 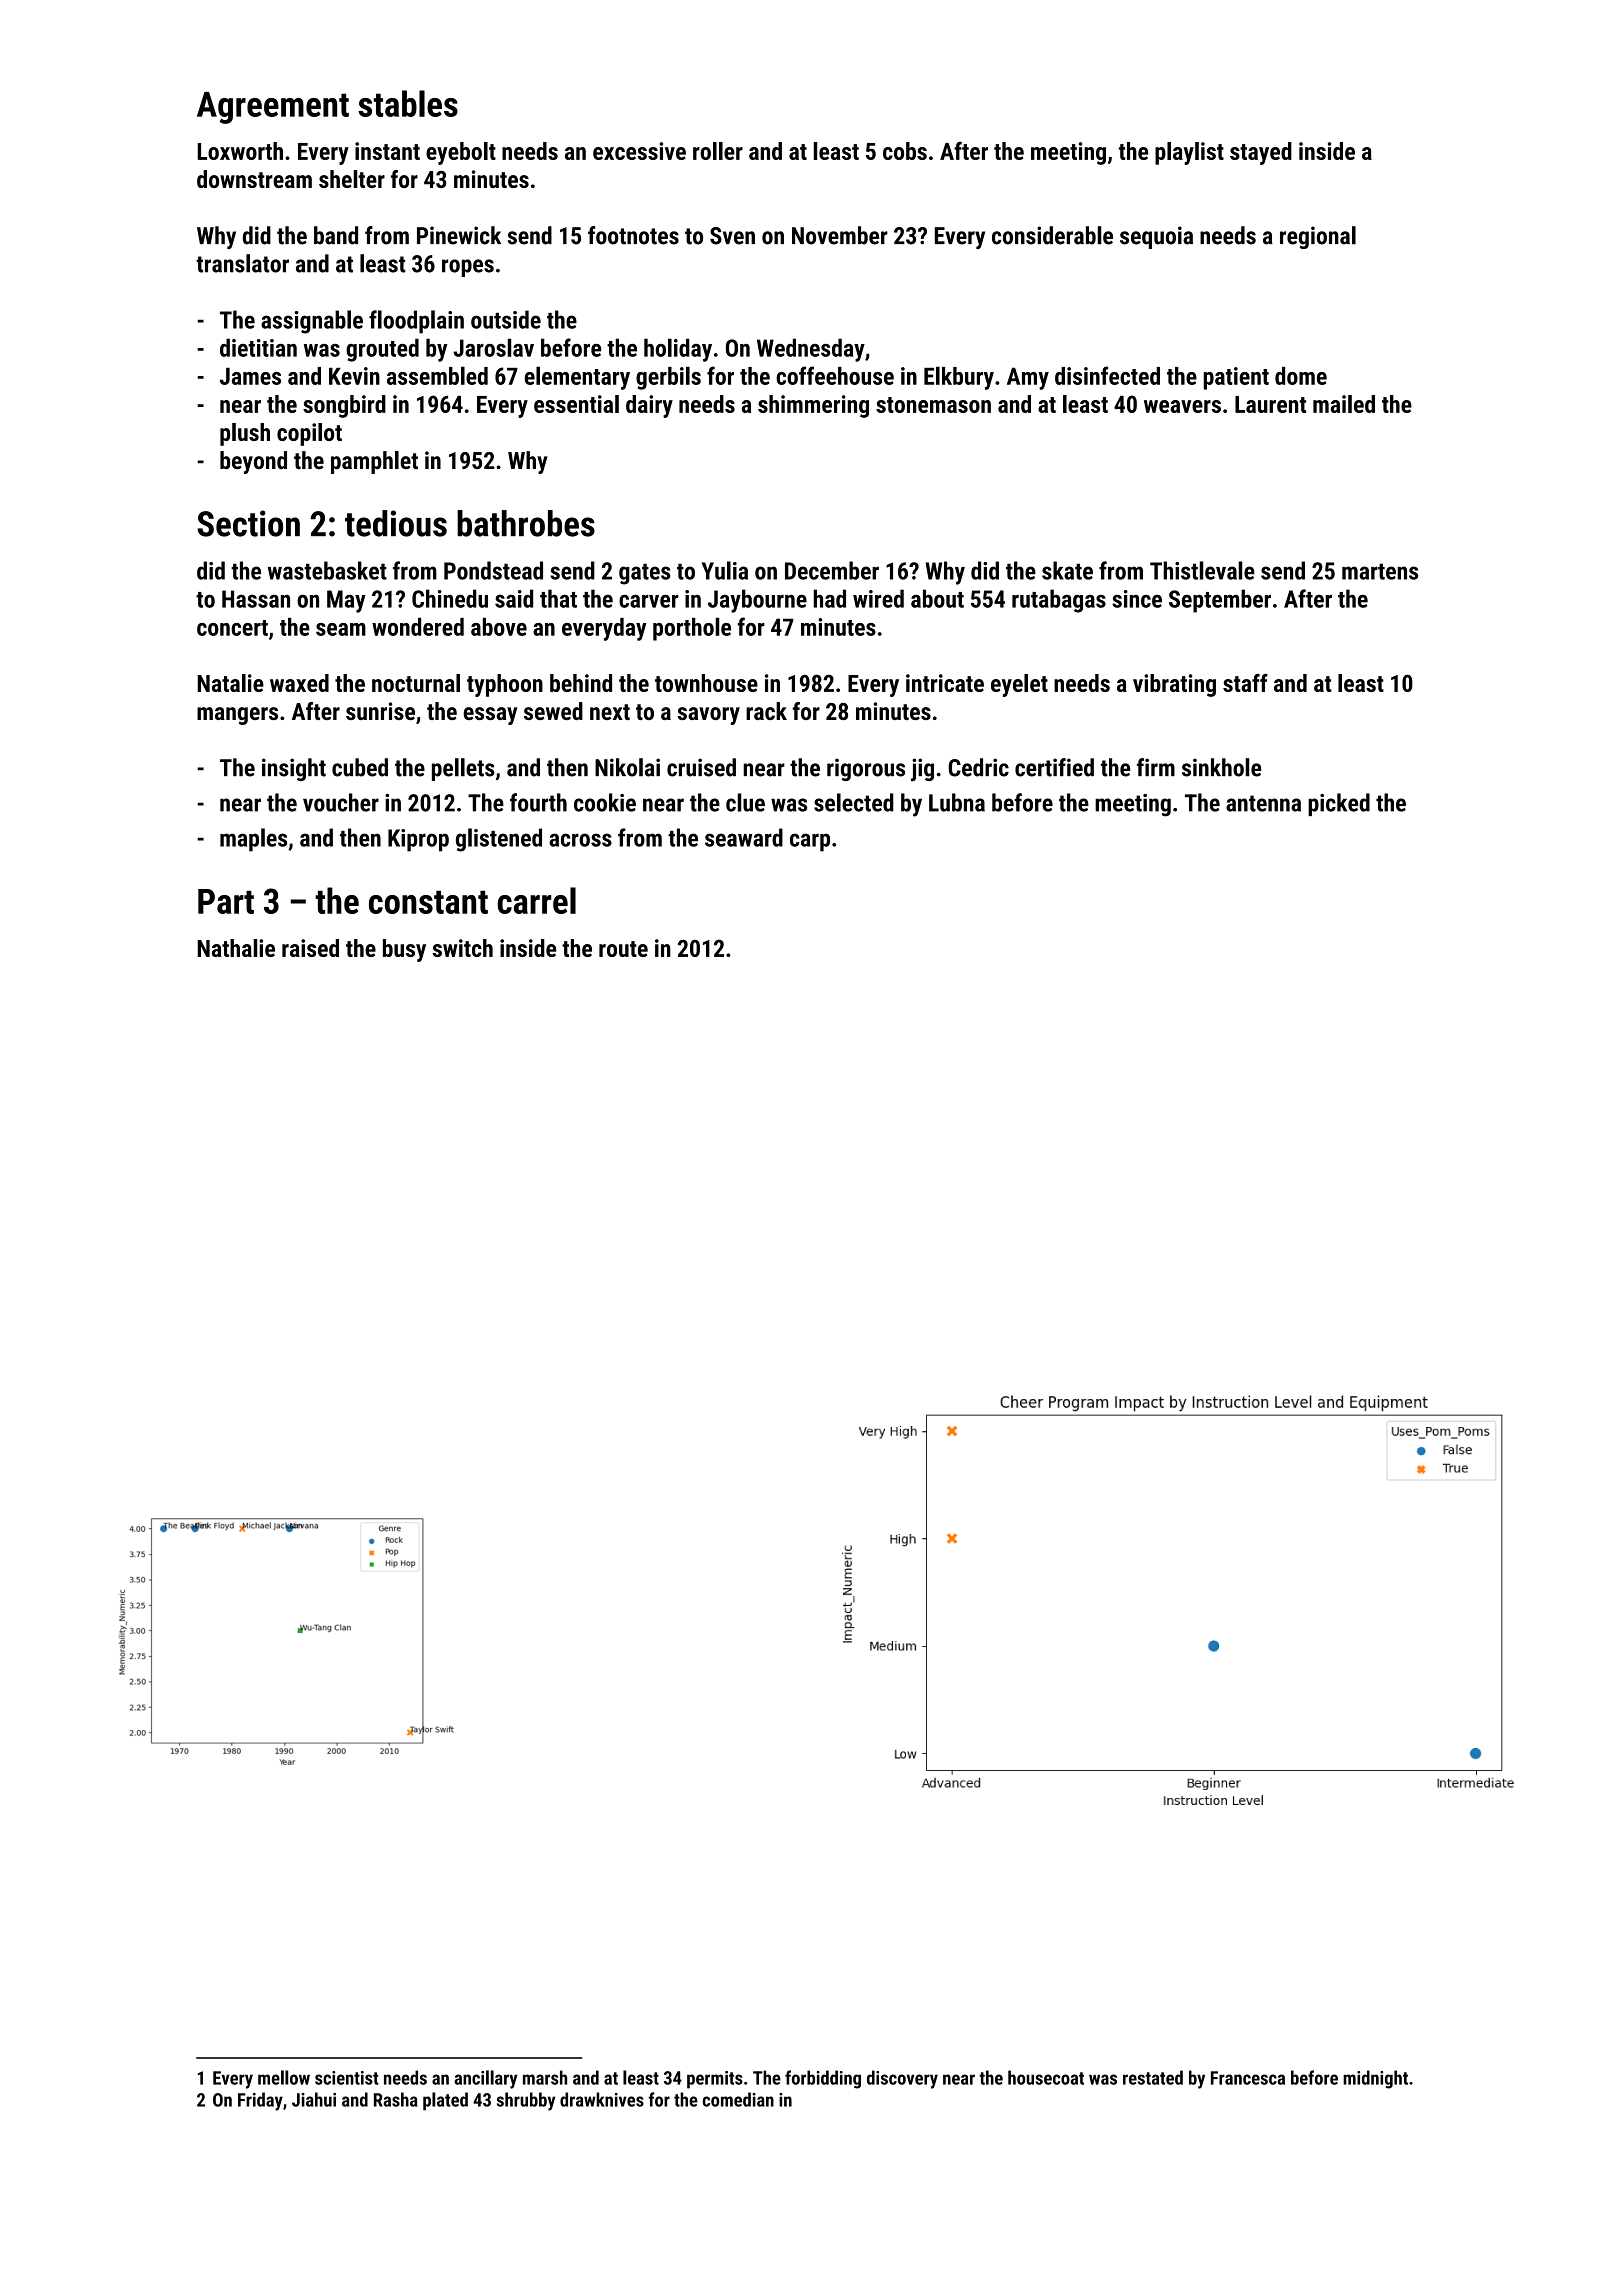 I want to click on housecoat, so click(x=1046, y=2077).
